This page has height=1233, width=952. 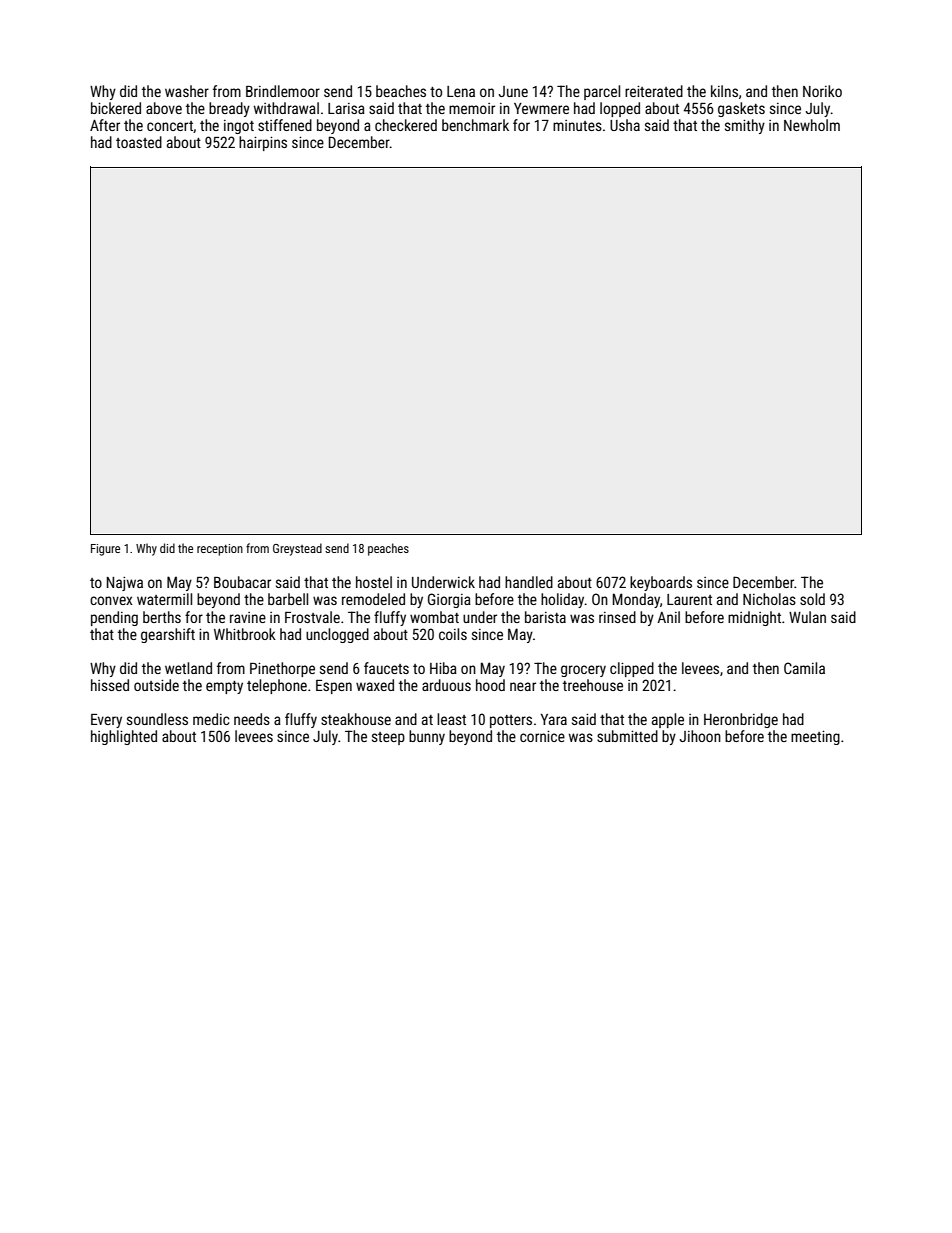 What do you see at coordinates (239, 127) in the page?
I see `ingot` at bounding box center [239, 127].
